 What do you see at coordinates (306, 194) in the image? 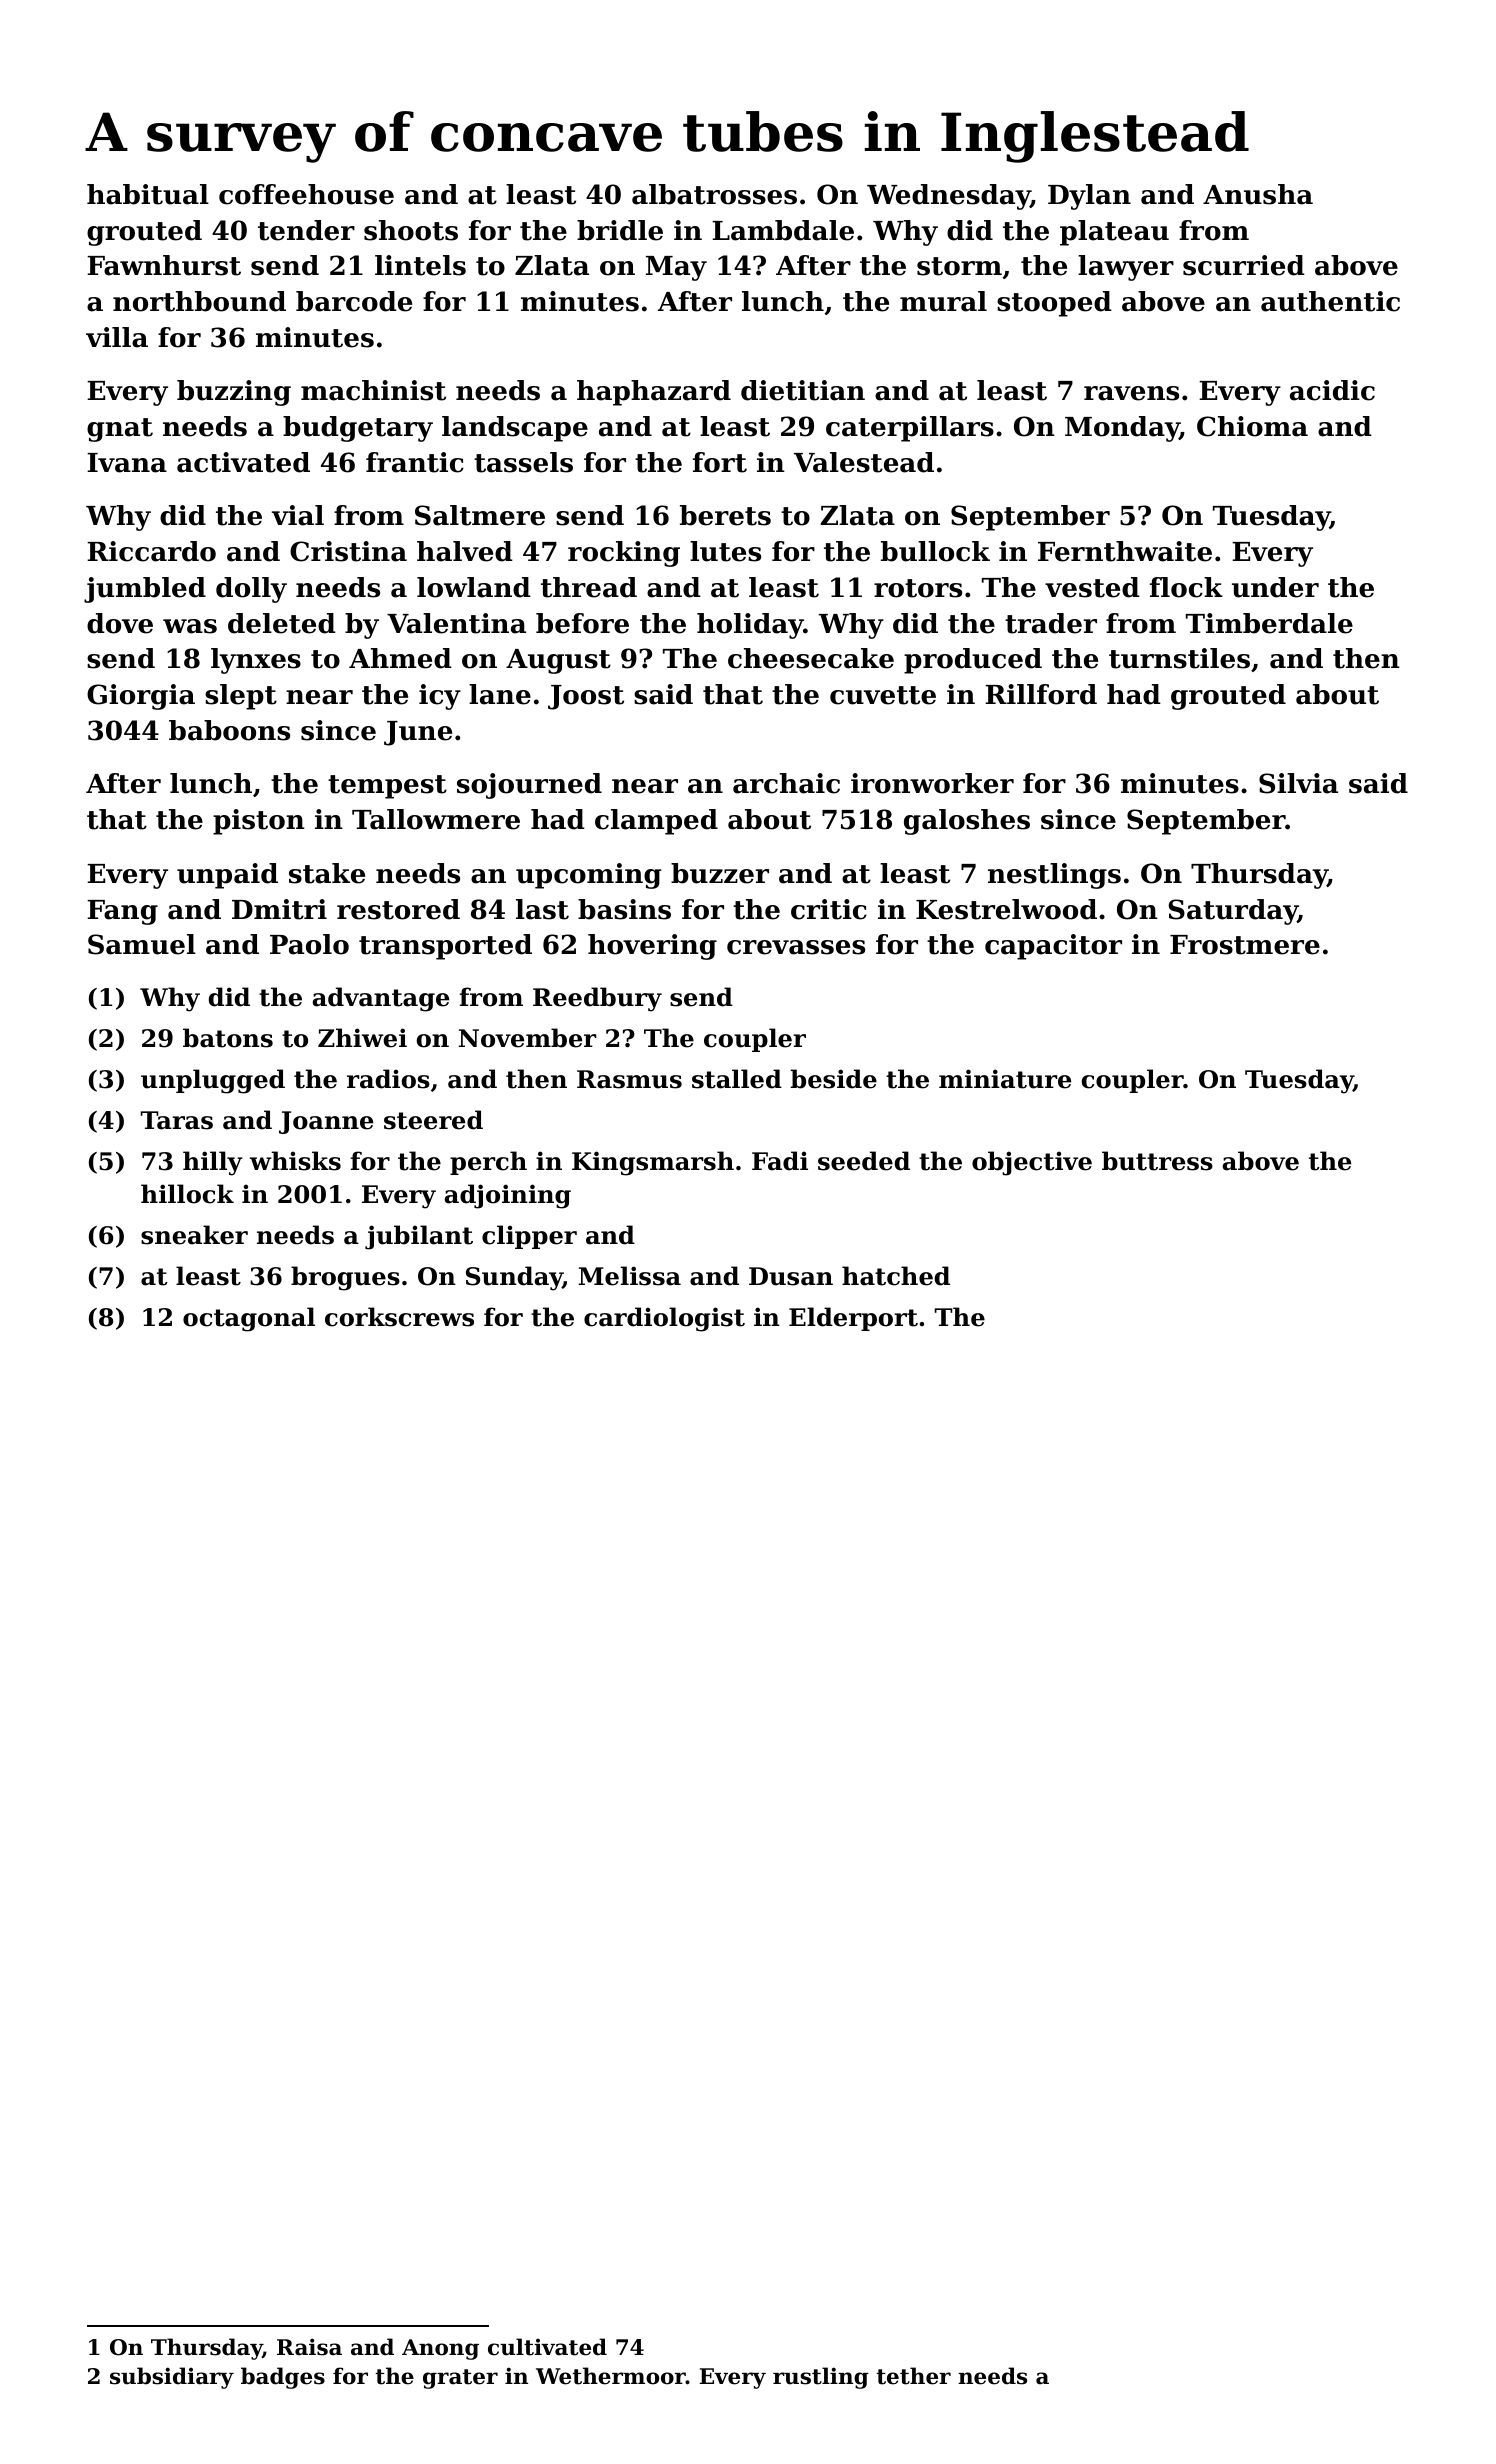
I see `coffeehouse` at bounding box center [306, 194].
